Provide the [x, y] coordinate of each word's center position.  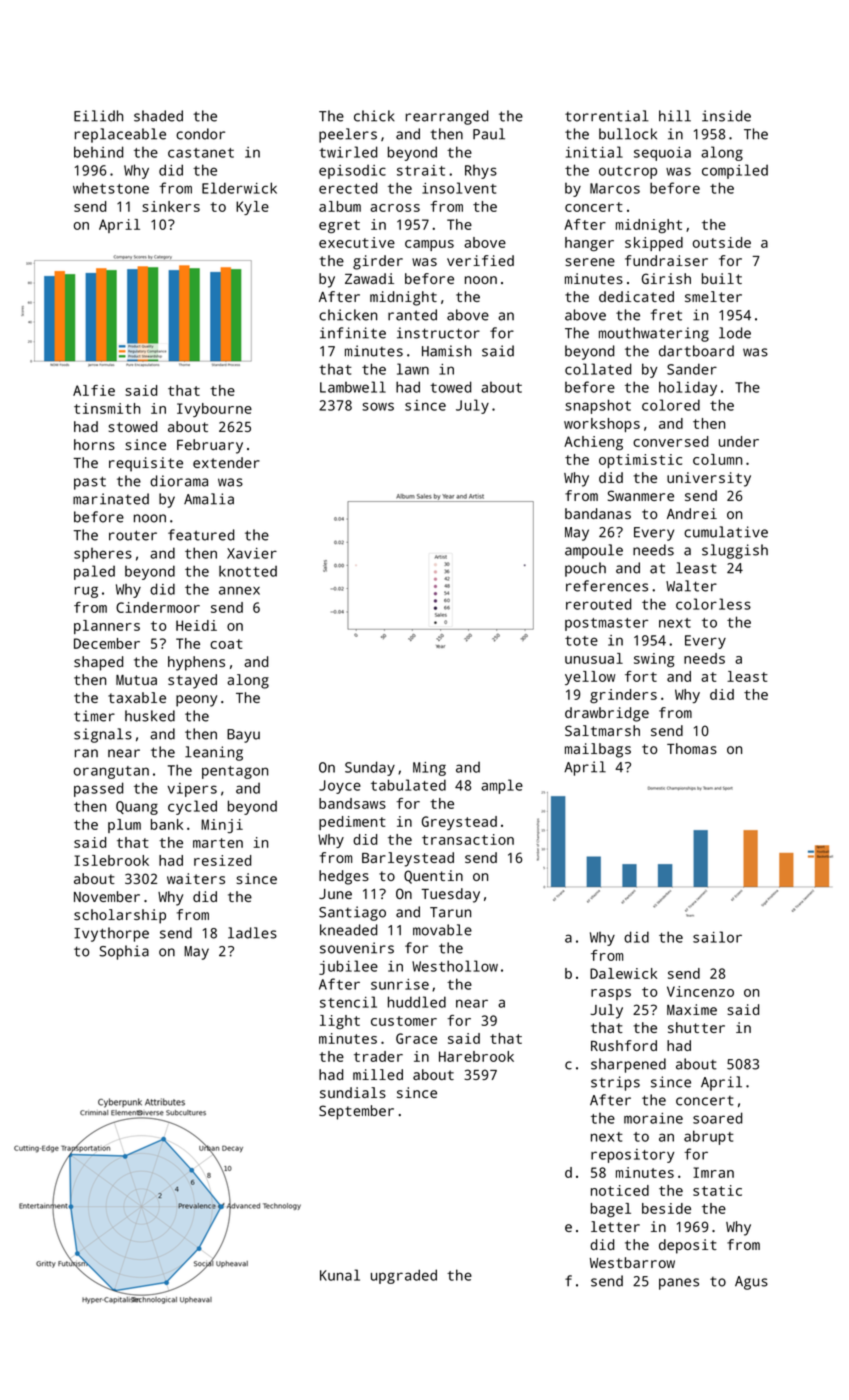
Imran [713, 1172]
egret [339, 226]
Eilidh [98, 116]
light [340, 1022]
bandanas [598, 513]
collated [598, 369]
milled [378, 1074]
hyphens [196, 663]
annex [239, 590]
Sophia [124, 952]
